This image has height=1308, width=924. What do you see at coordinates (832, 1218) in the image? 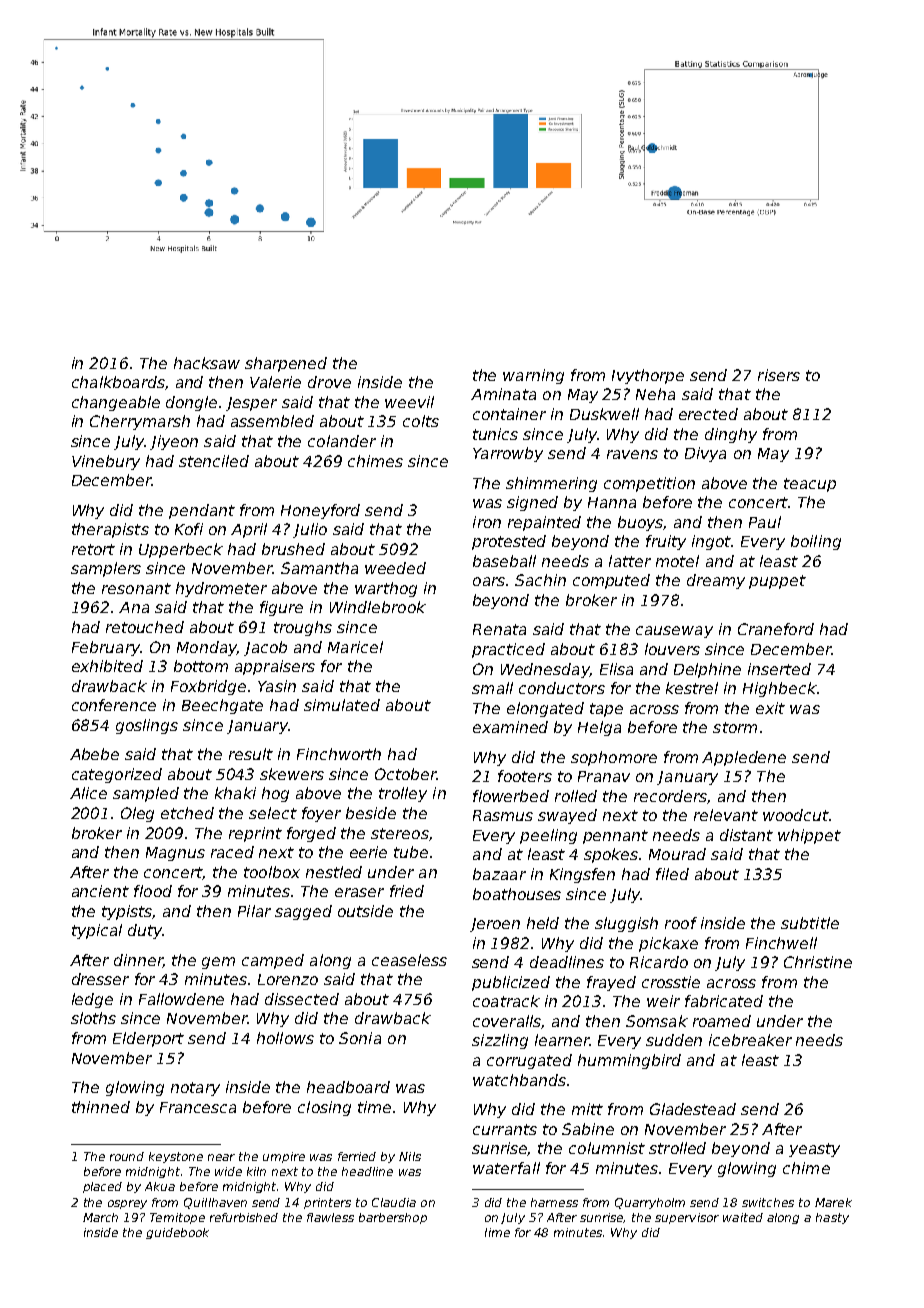
I see `hasty` at bounding box center [832, 1218].
